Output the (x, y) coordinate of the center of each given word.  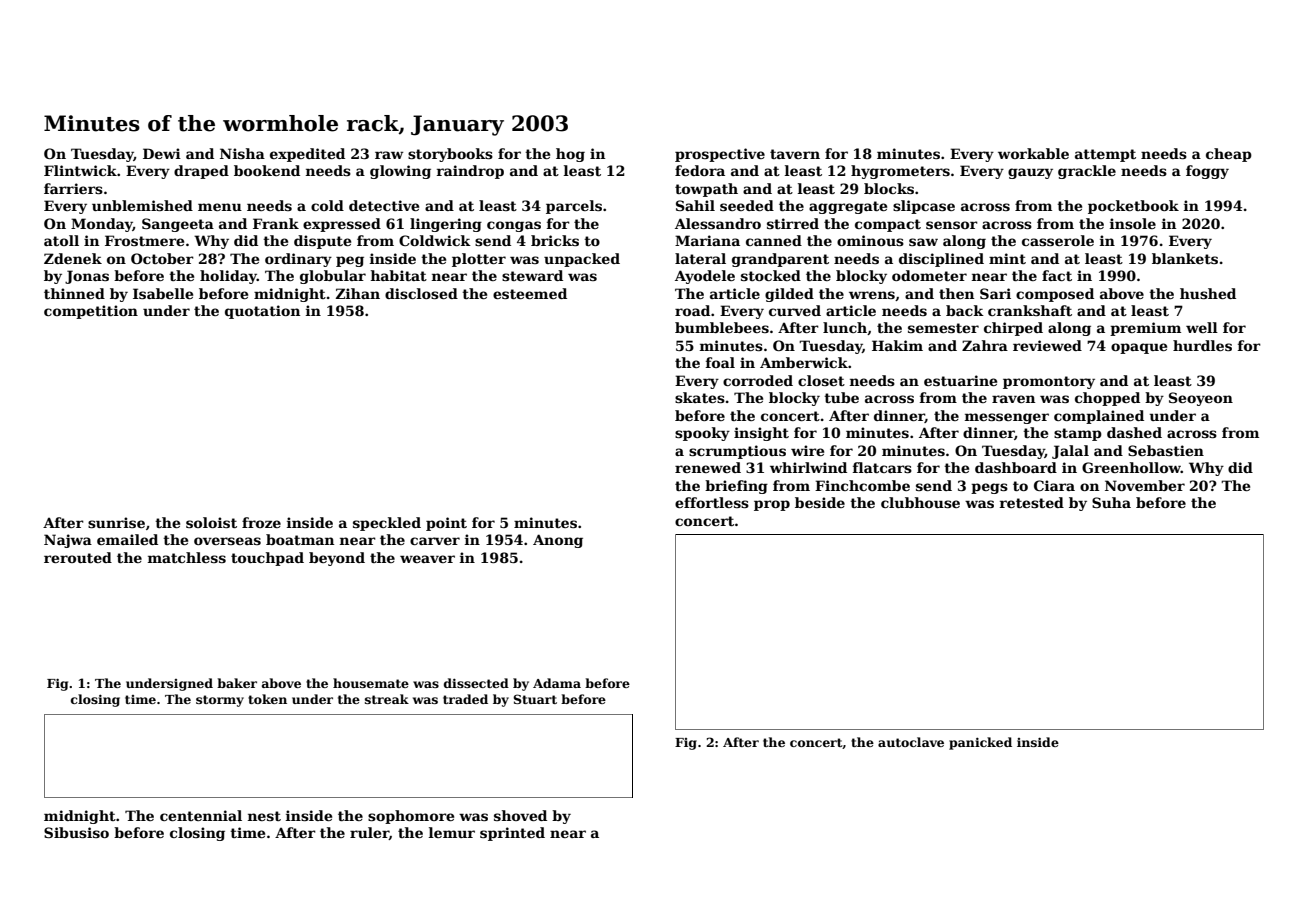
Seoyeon (1201, 399)
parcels (574, 207)
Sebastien (1166, 450)
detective (384, 205)
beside (820, 502)
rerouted (78, 557)
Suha (1111, 502)
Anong (558, 541)
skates (700, 397)
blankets (1185, 258)
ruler (369, 833)
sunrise (116, 522)
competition (91, 312)
